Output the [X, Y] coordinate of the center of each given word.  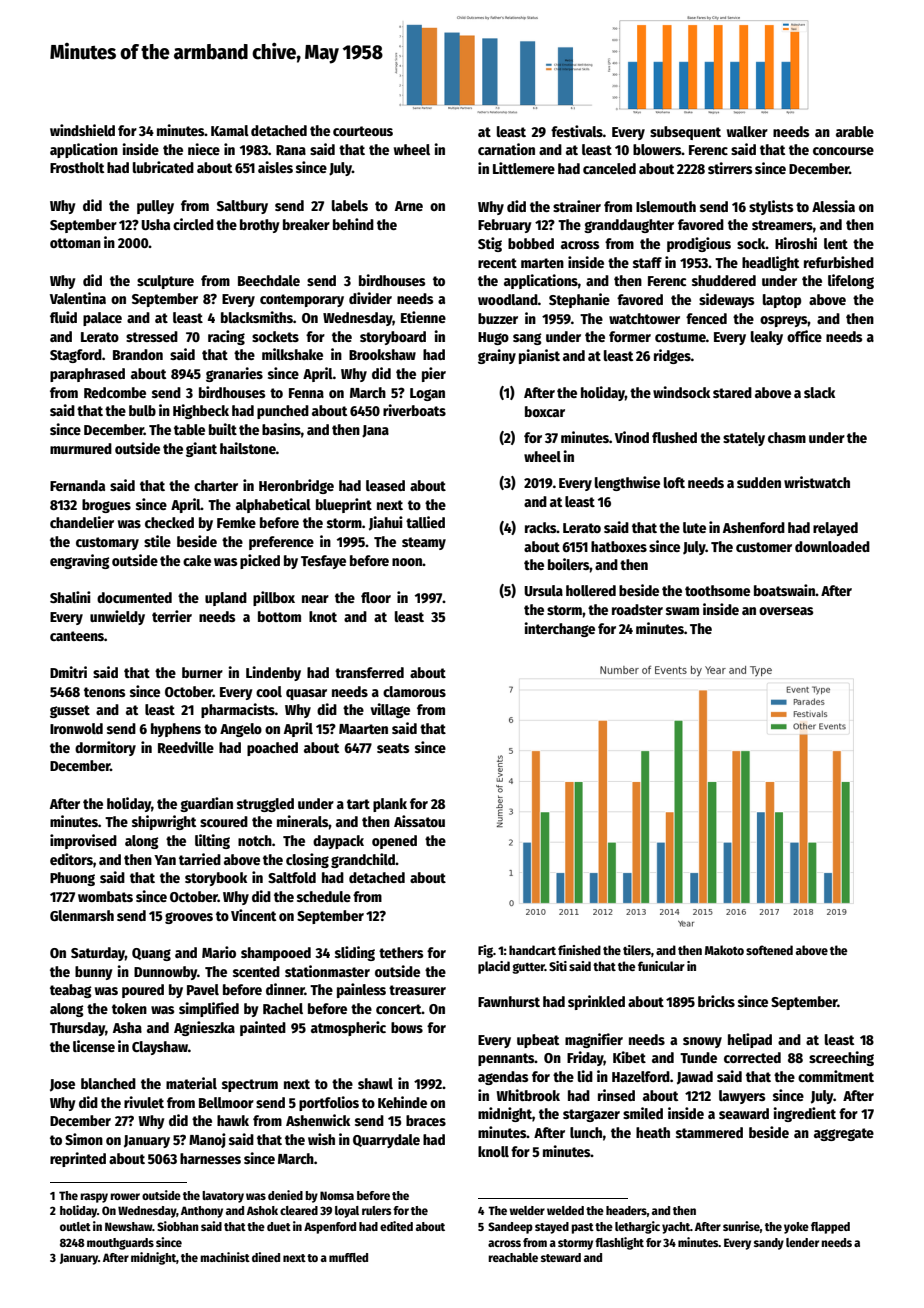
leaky [767, 338]
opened [394, 842]
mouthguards [120, 1244]
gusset [70, 711]
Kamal [230, 130]
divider [370, 298]
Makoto [724, 950]
